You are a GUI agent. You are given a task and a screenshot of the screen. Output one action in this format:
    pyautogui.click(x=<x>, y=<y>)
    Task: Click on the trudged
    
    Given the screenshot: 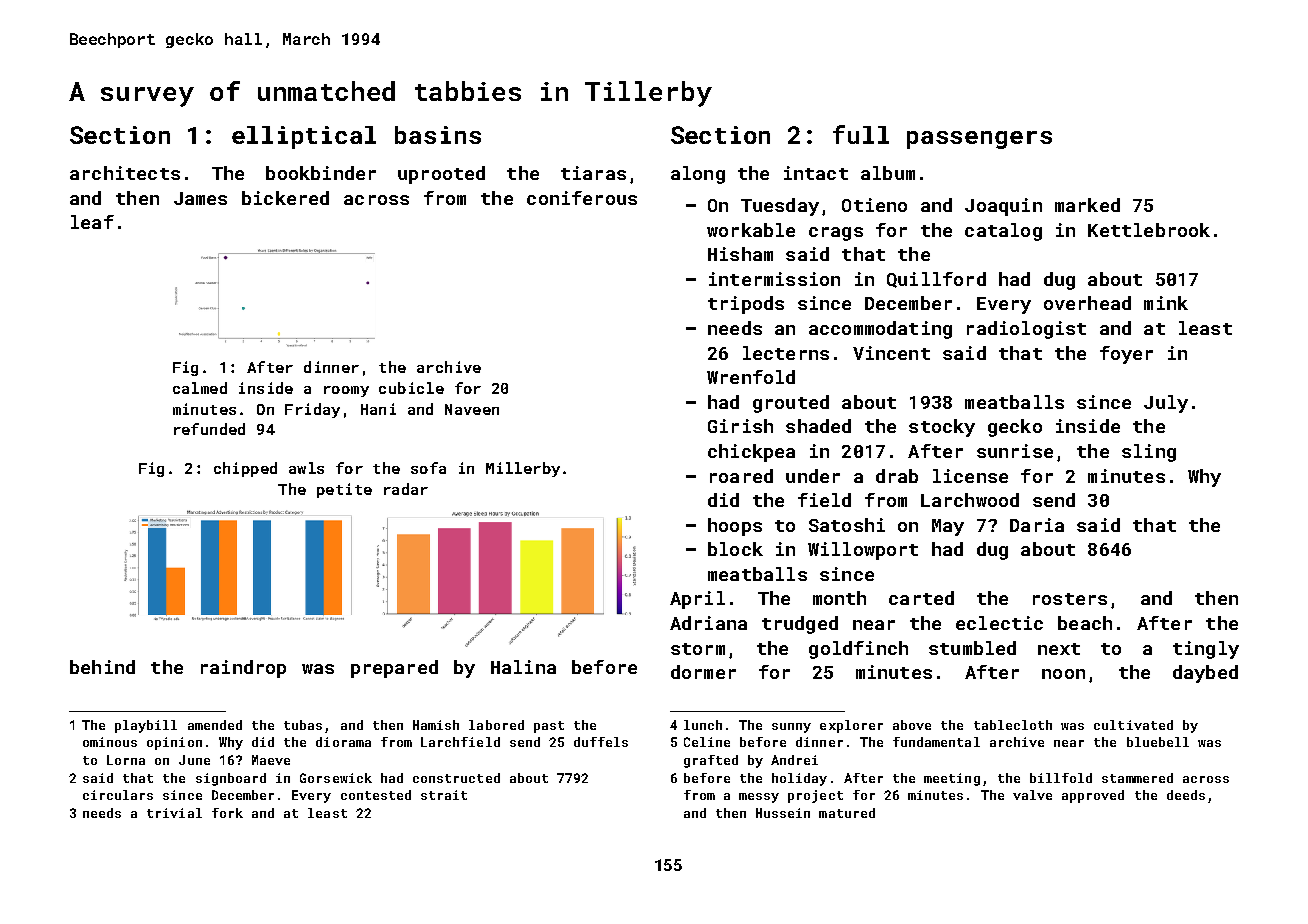 What is the action you would take?
    pyautogui.click(x=800, y=625)
